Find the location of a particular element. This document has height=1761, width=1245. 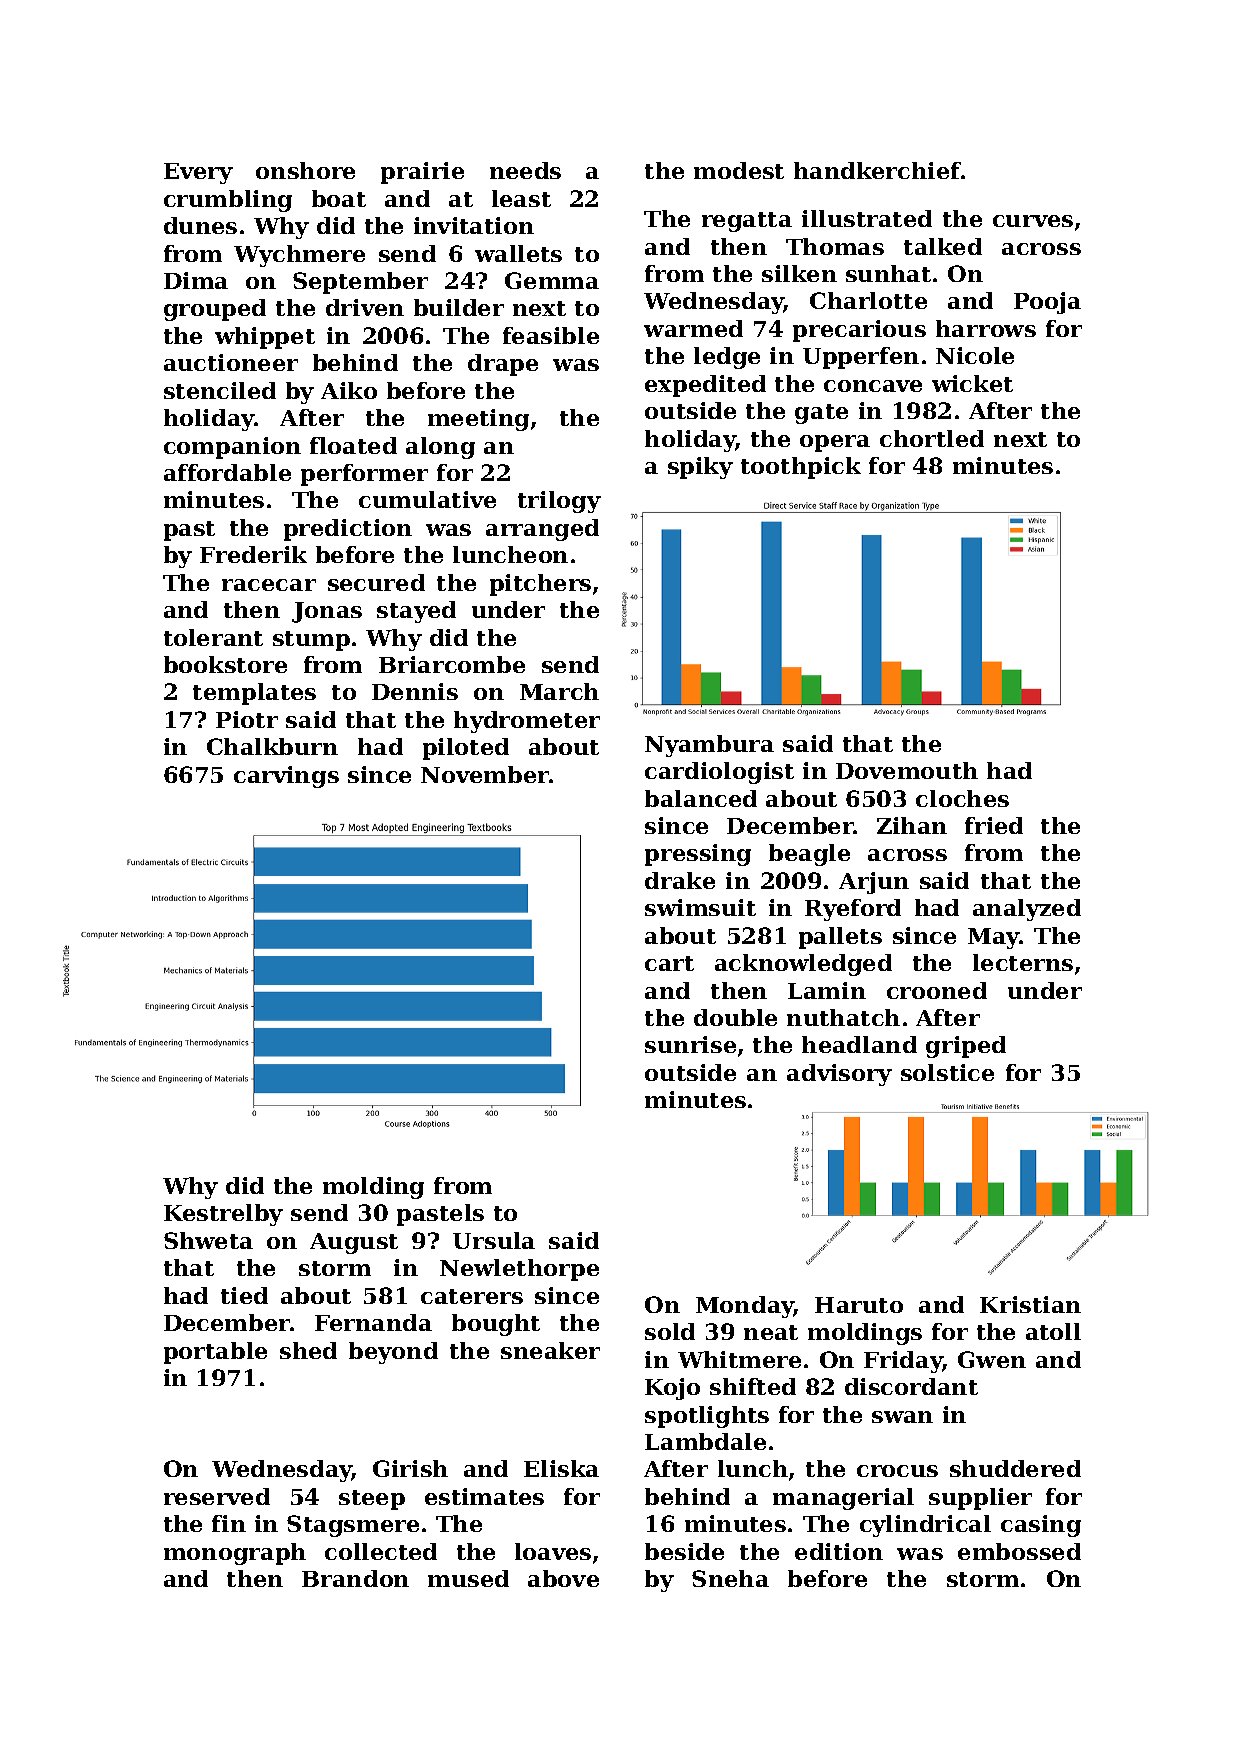

Brandon is located at coordinates (355, 1578).
